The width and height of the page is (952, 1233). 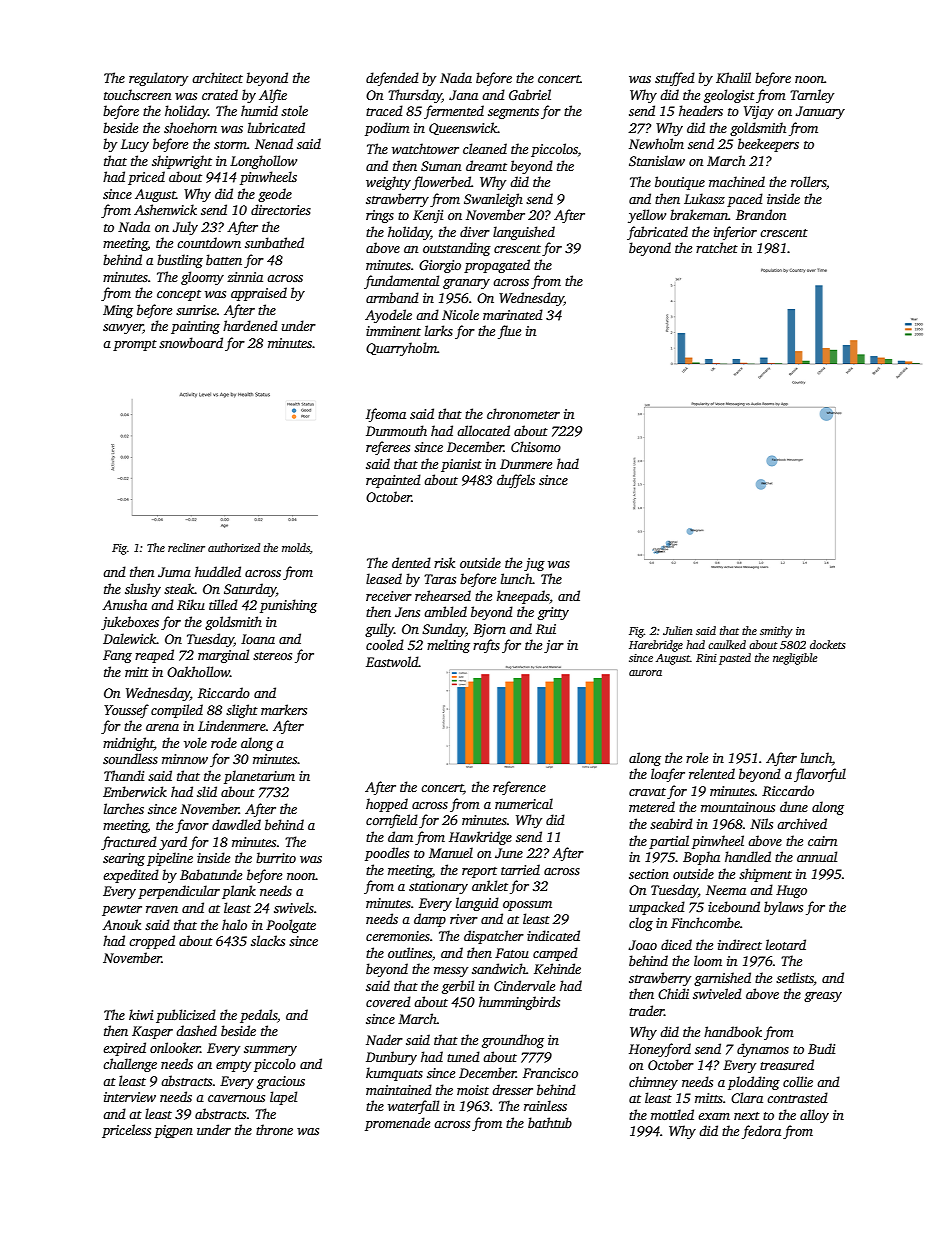 I want to click on allocated, so click(x=483, y=430).
